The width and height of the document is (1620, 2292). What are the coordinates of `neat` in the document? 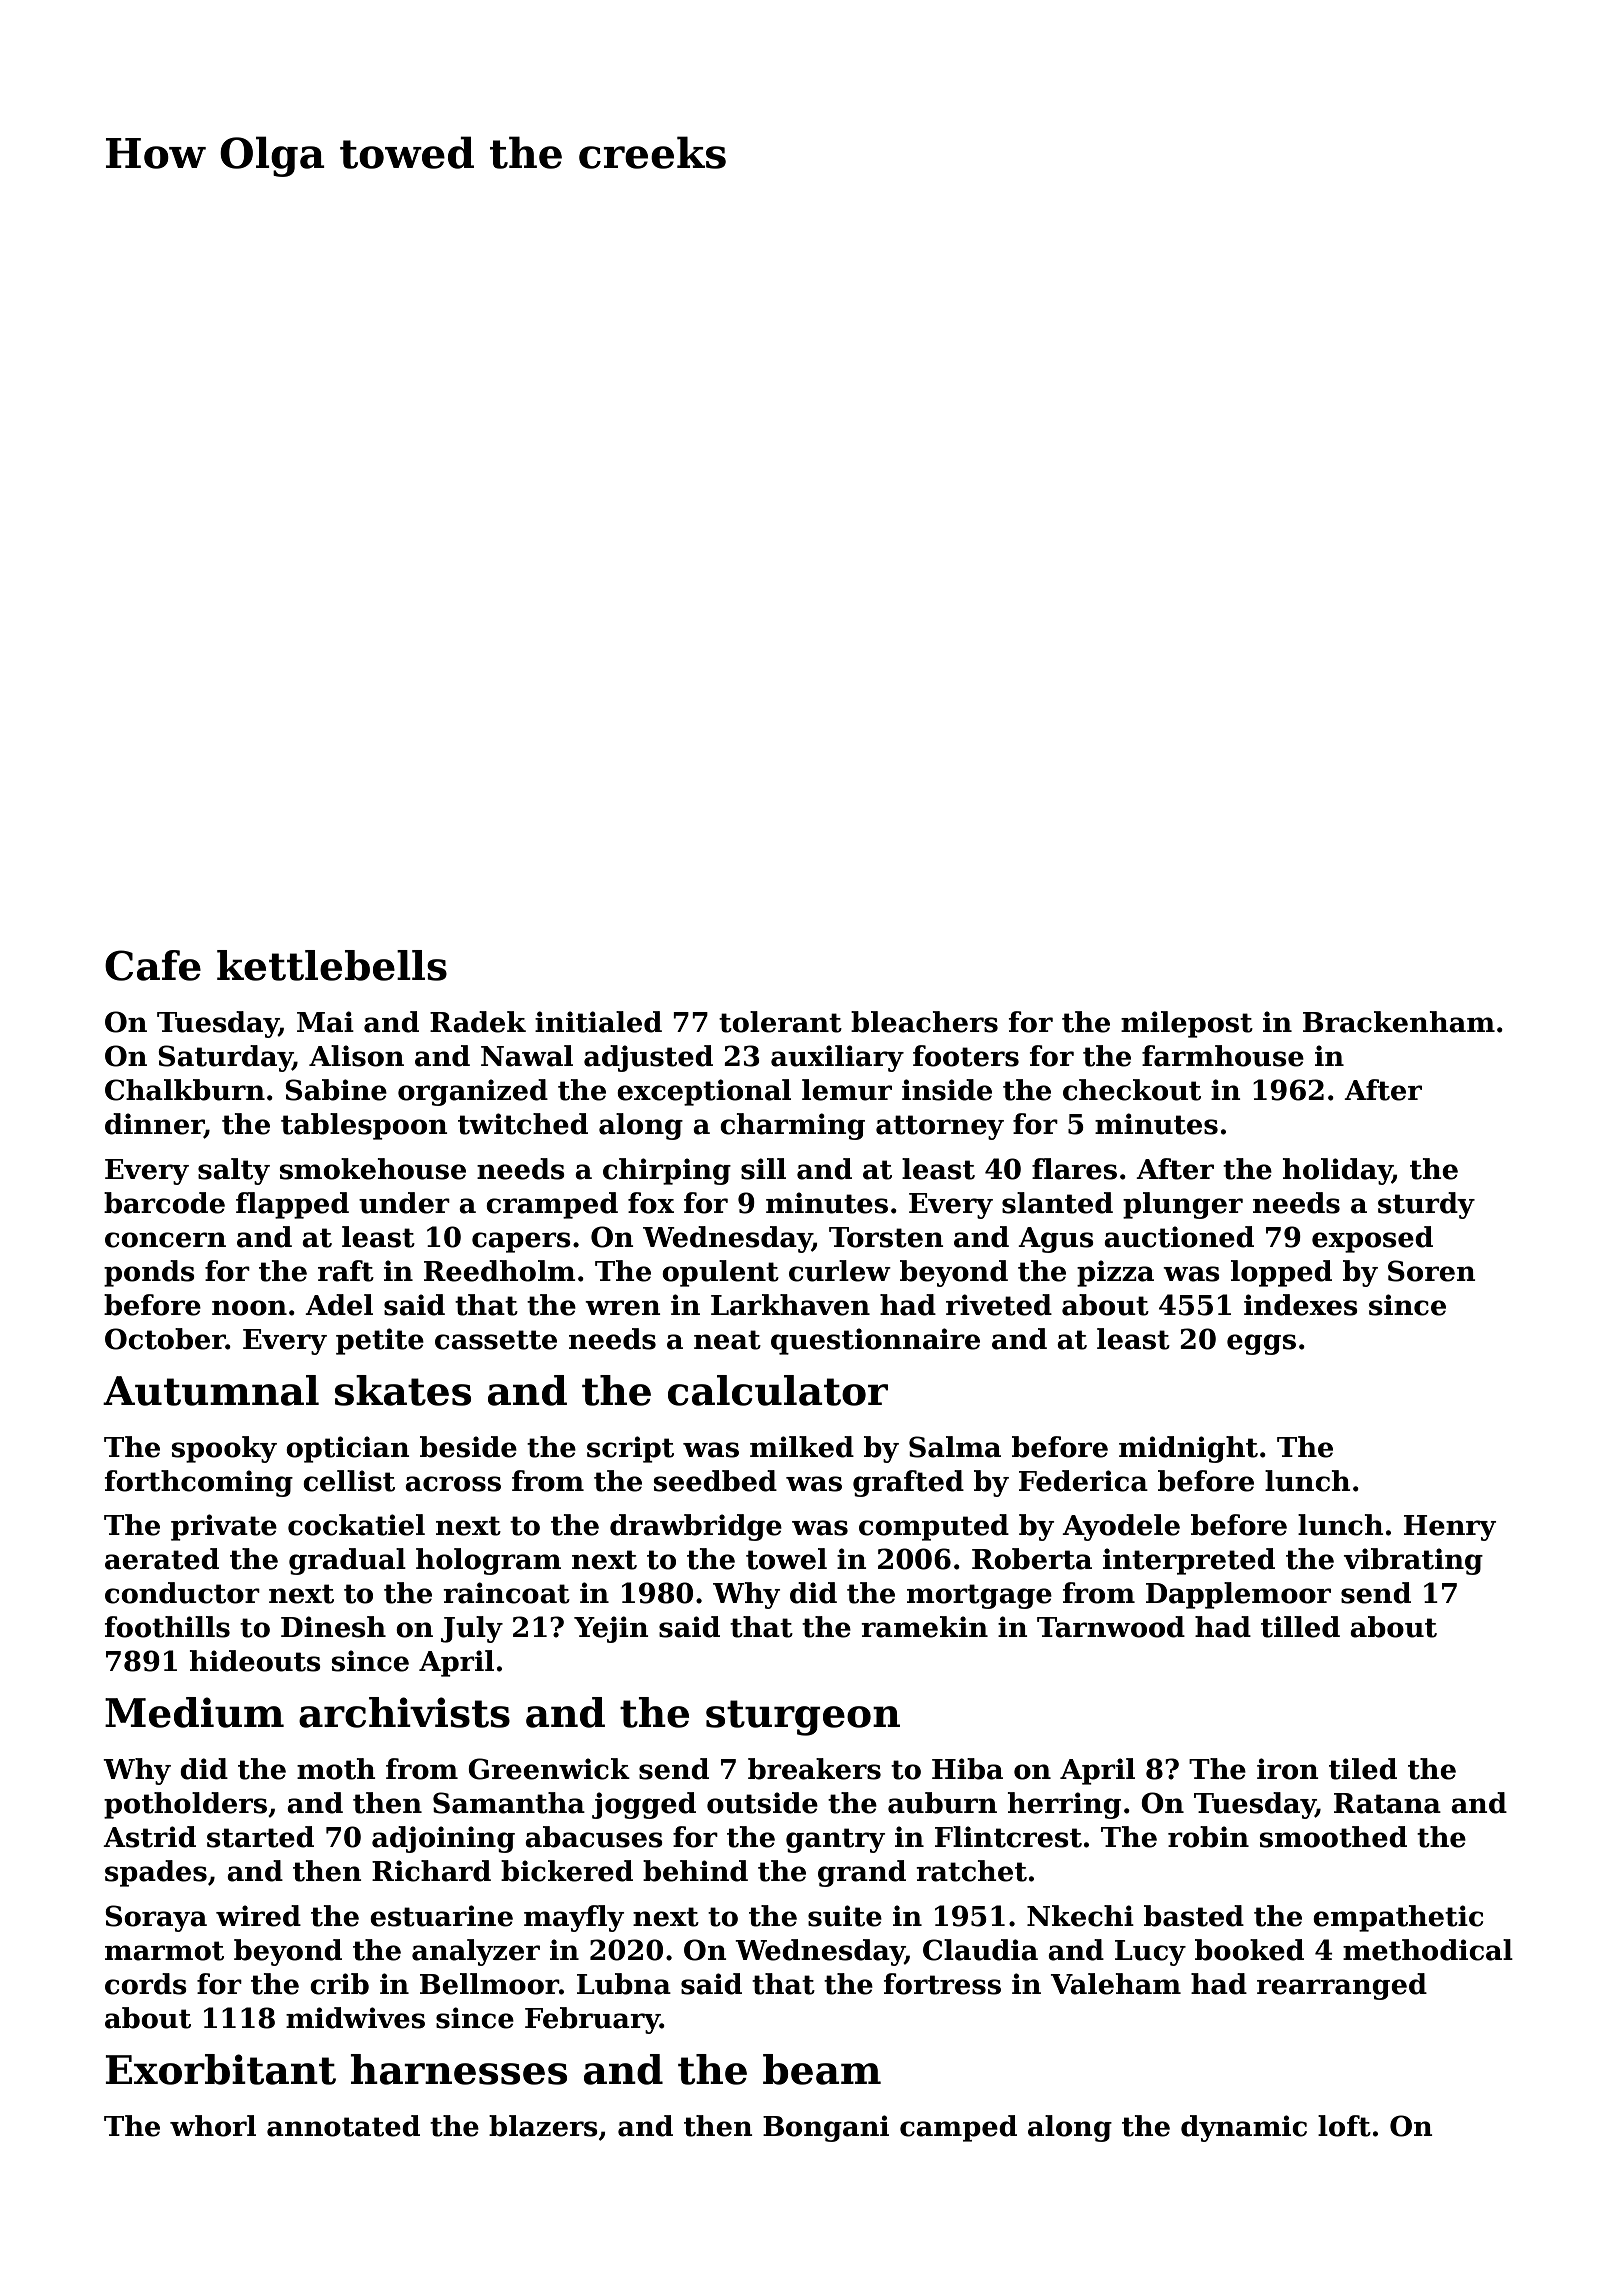 It's located at (727, 1340).
